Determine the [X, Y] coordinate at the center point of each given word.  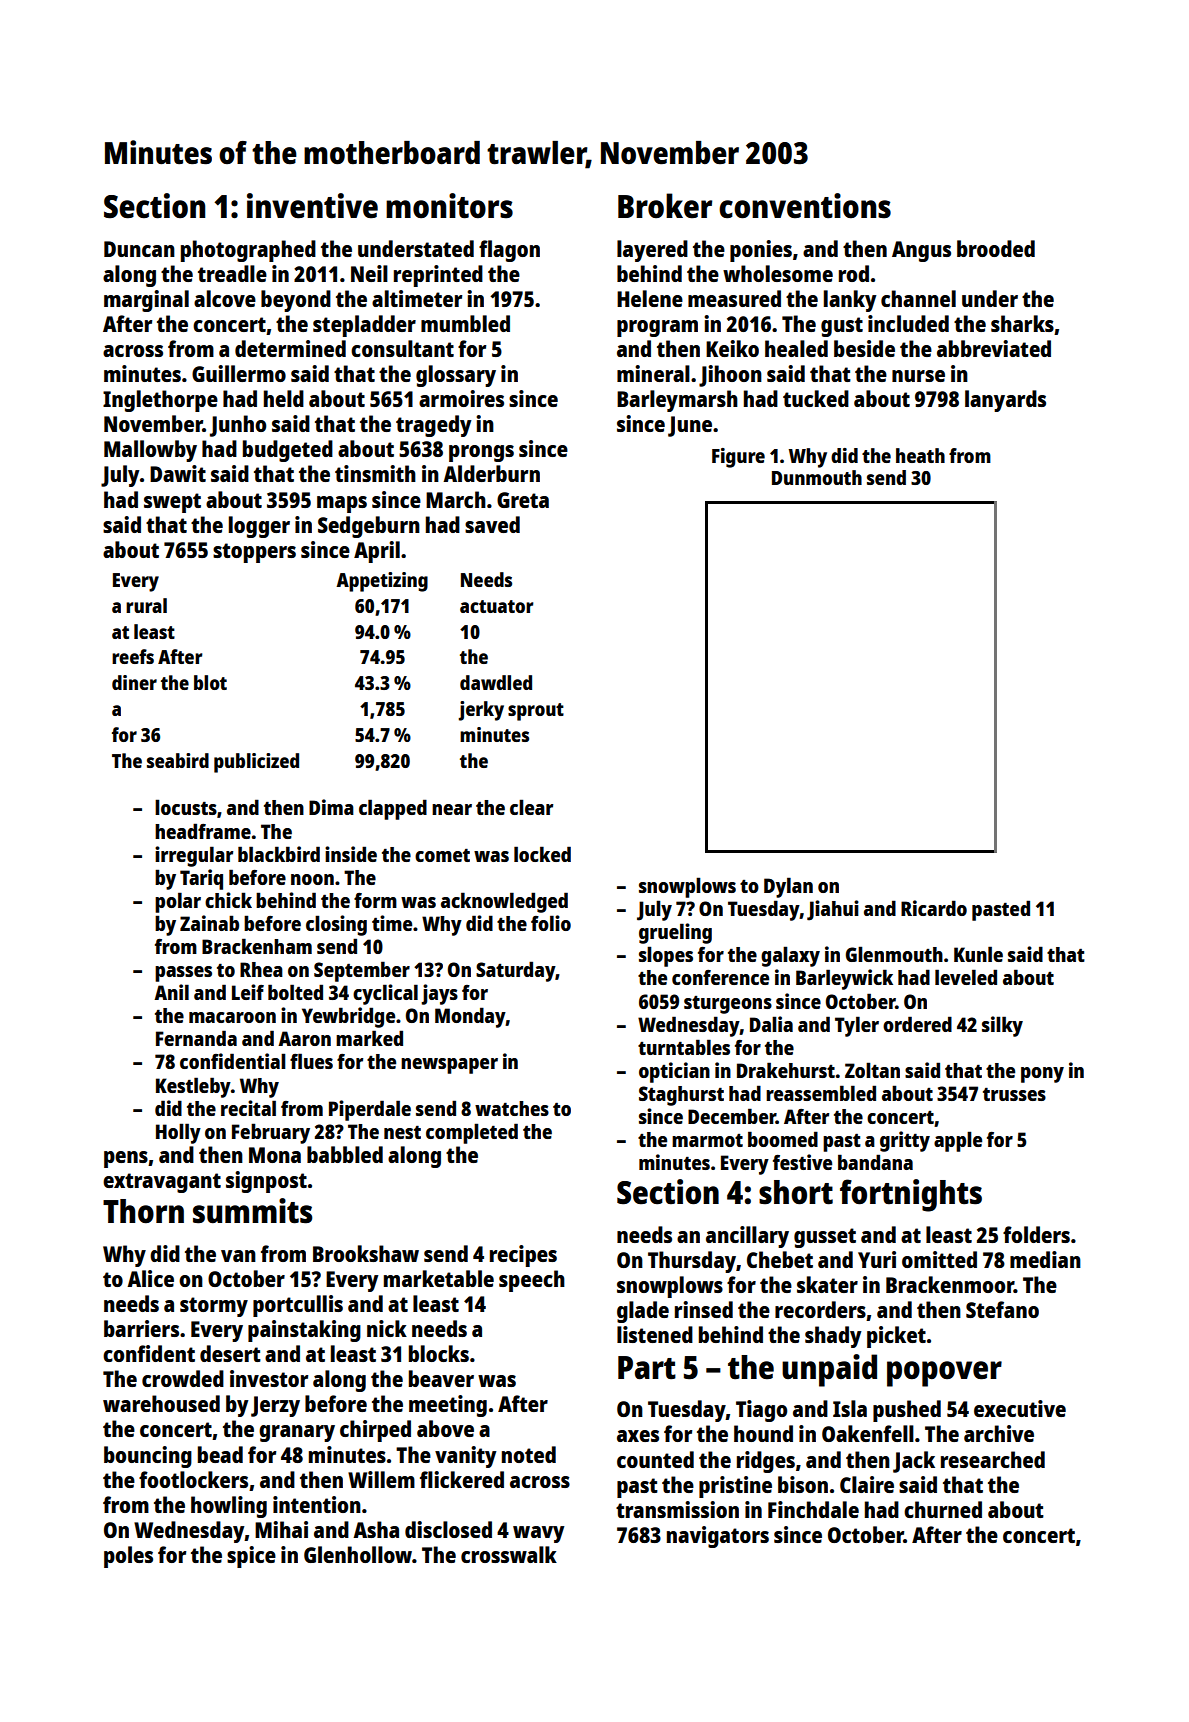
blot [210, 682]
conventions [805, 206]
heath [920, 455]
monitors [449, 206]
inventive [312, 206]
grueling [675, 933]
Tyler [857, 1026]
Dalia [771, 1024]
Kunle [978, 954]
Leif [248, 992]
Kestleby [193, 1087]
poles [128, 1557]
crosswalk [509, 1554]
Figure [738, 458]
